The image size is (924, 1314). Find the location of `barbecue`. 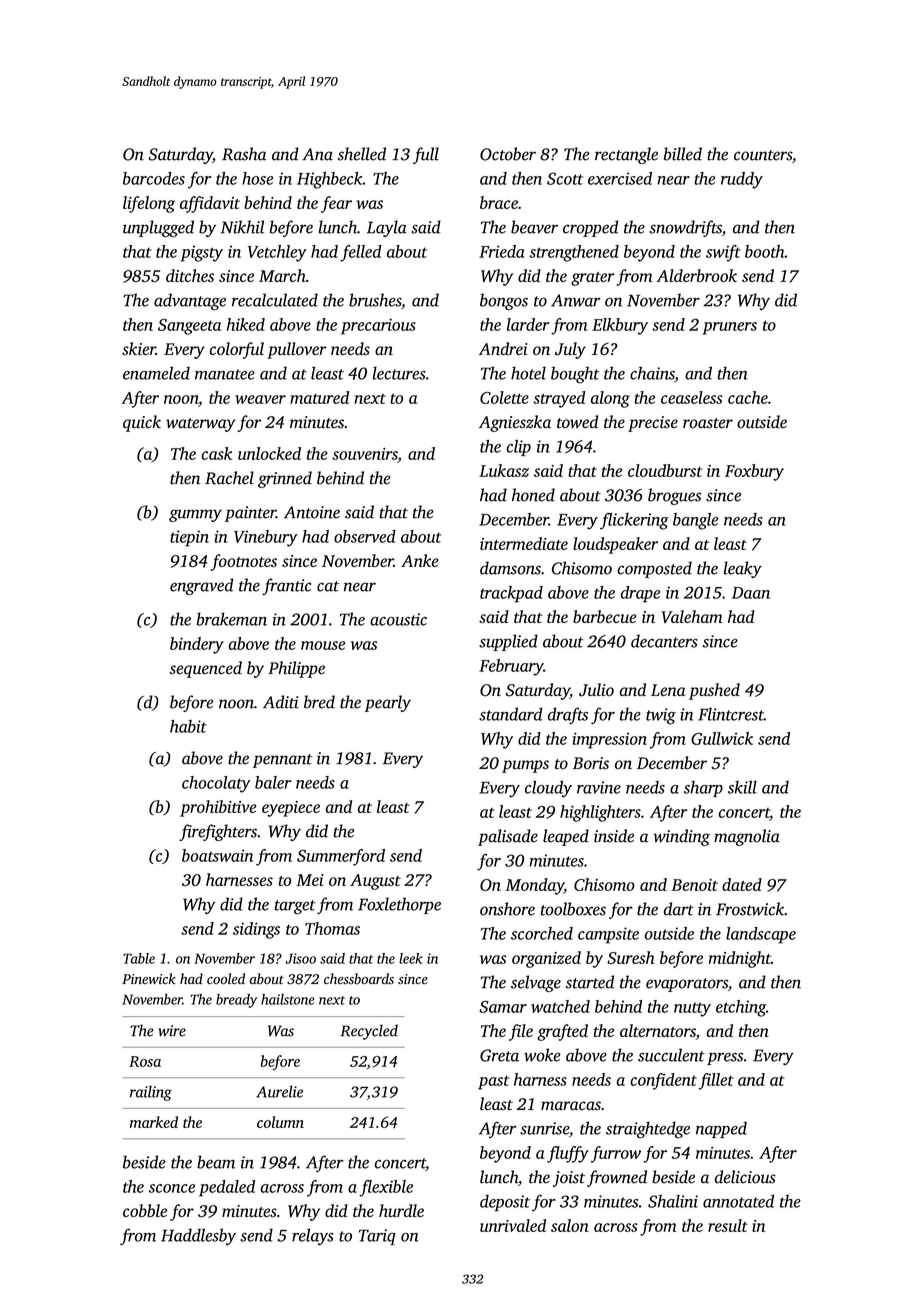

barbecue is located at coordinates (604, 616).
